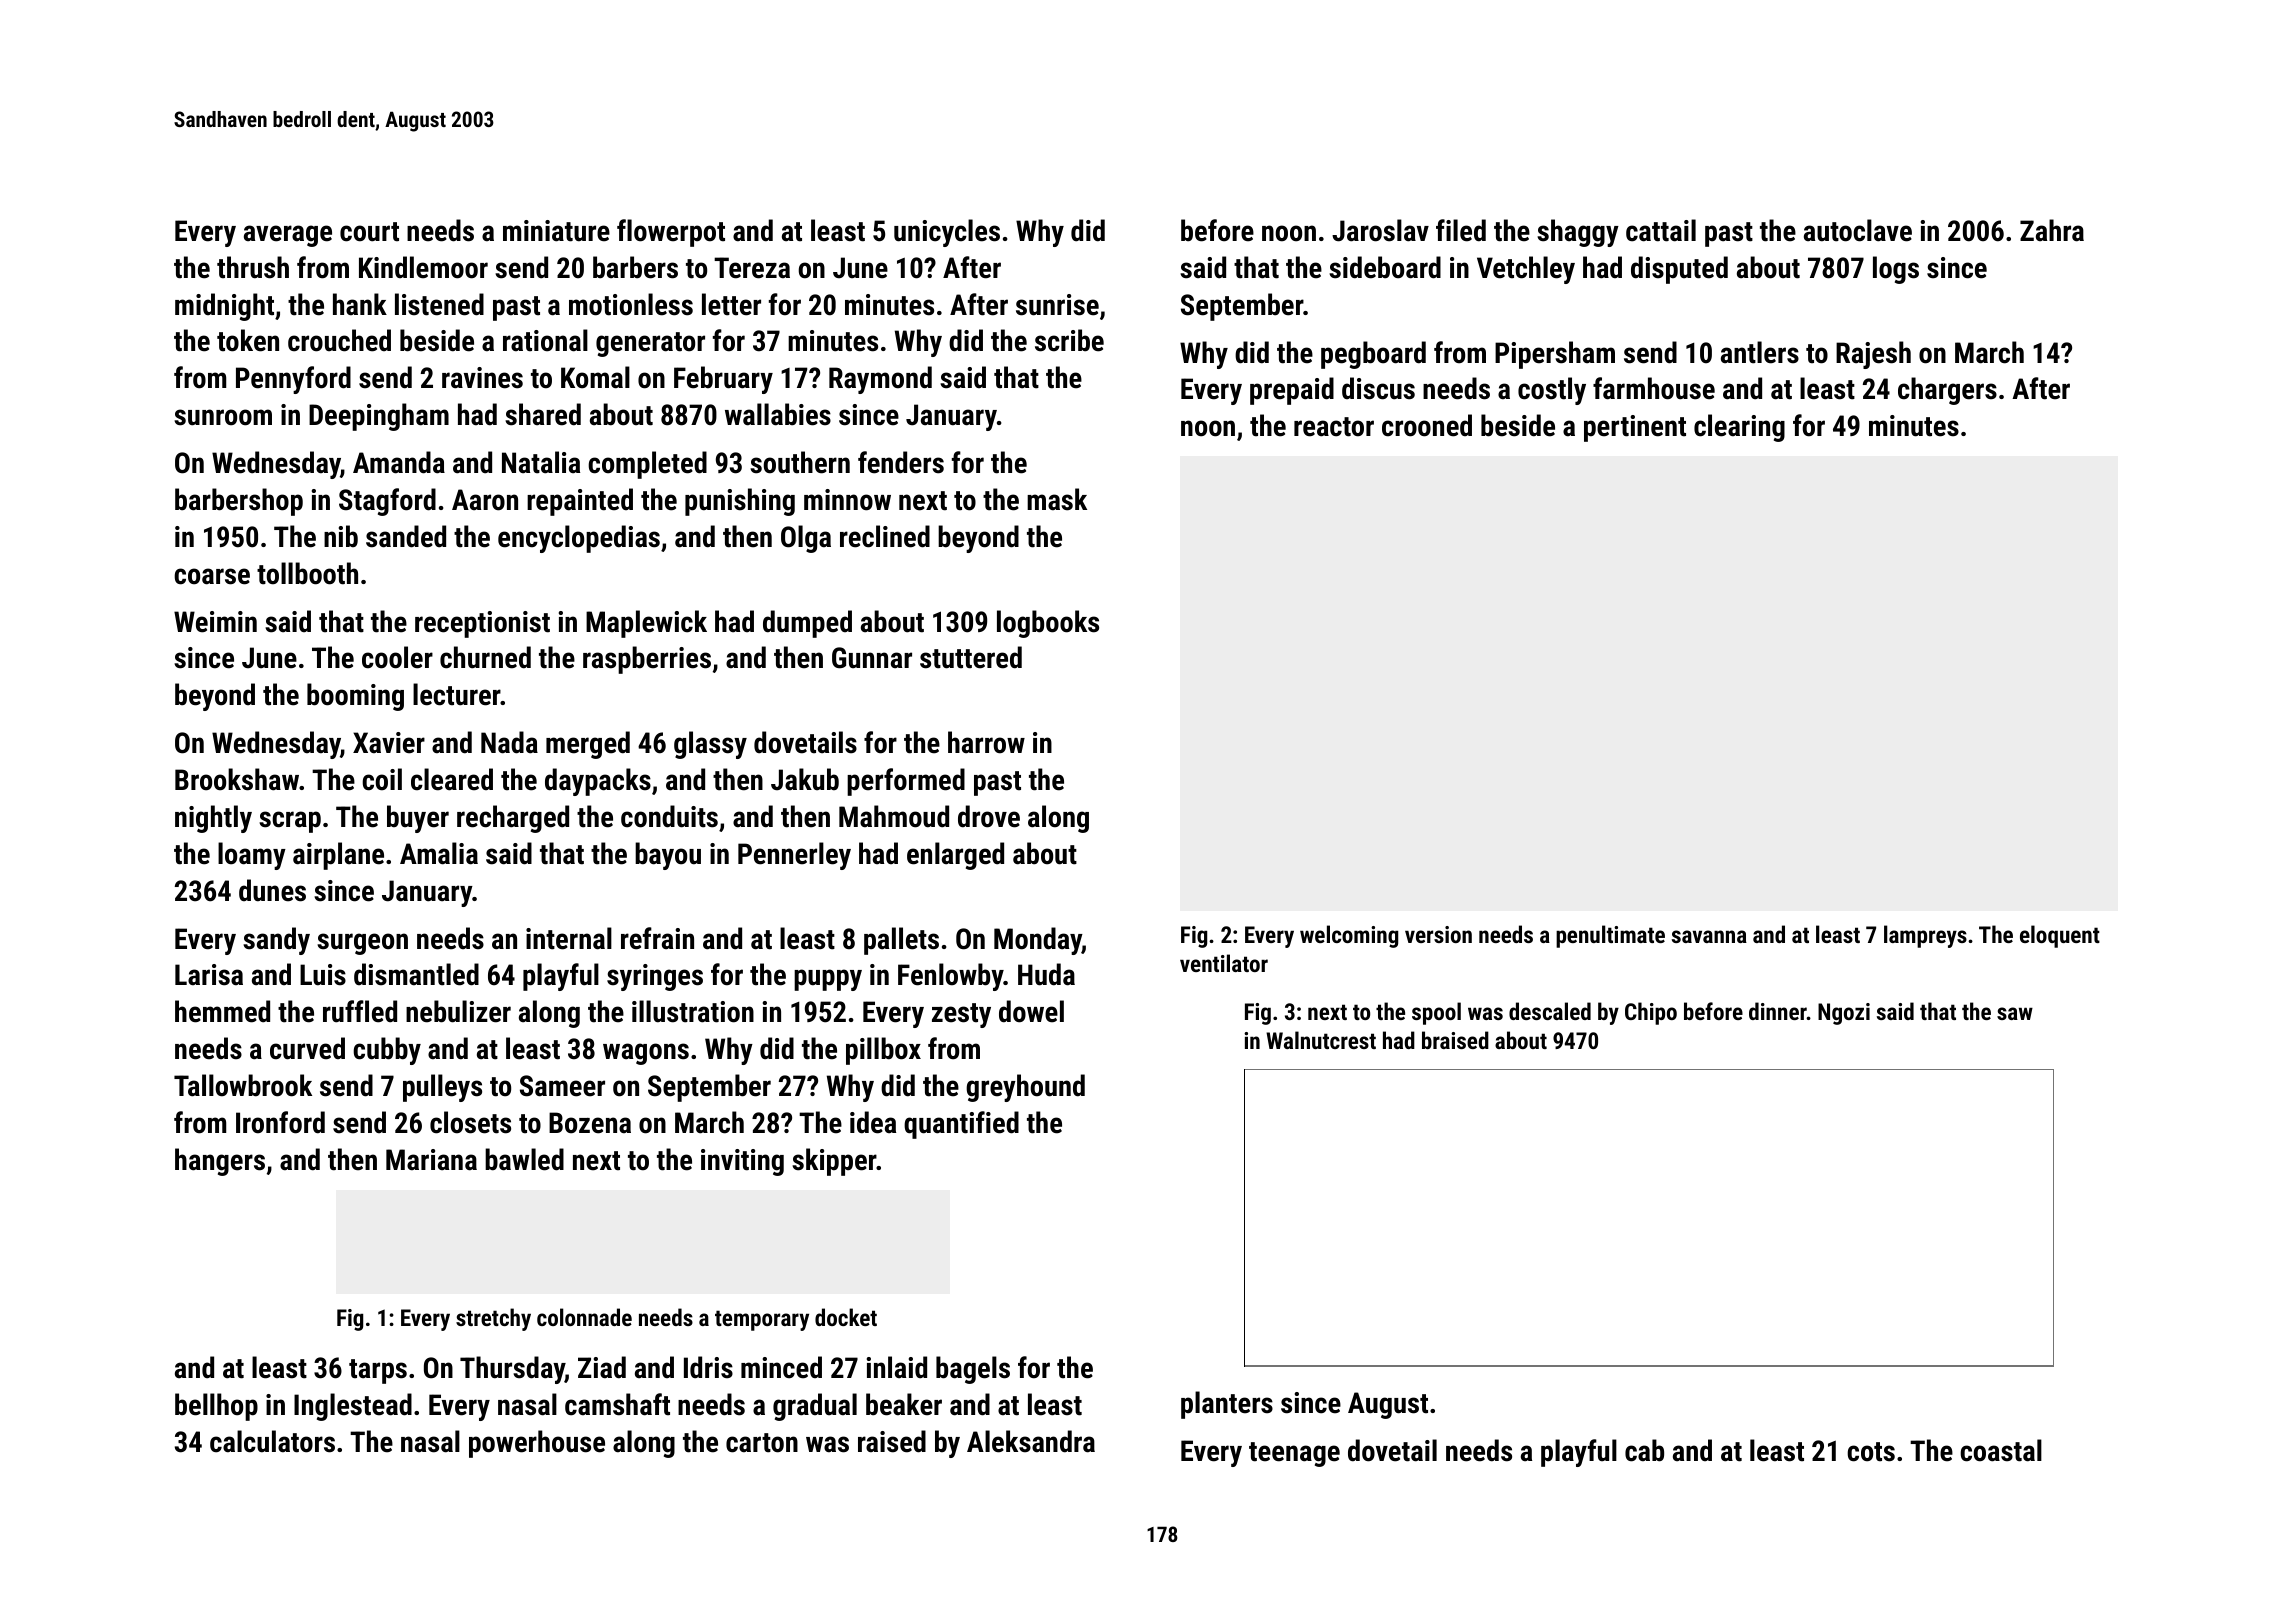 Image resolution: width=2292 pixels, height=1620 pixels. Describe the element at coordinates (543, 414) in the page. I see `shared` at that location.
